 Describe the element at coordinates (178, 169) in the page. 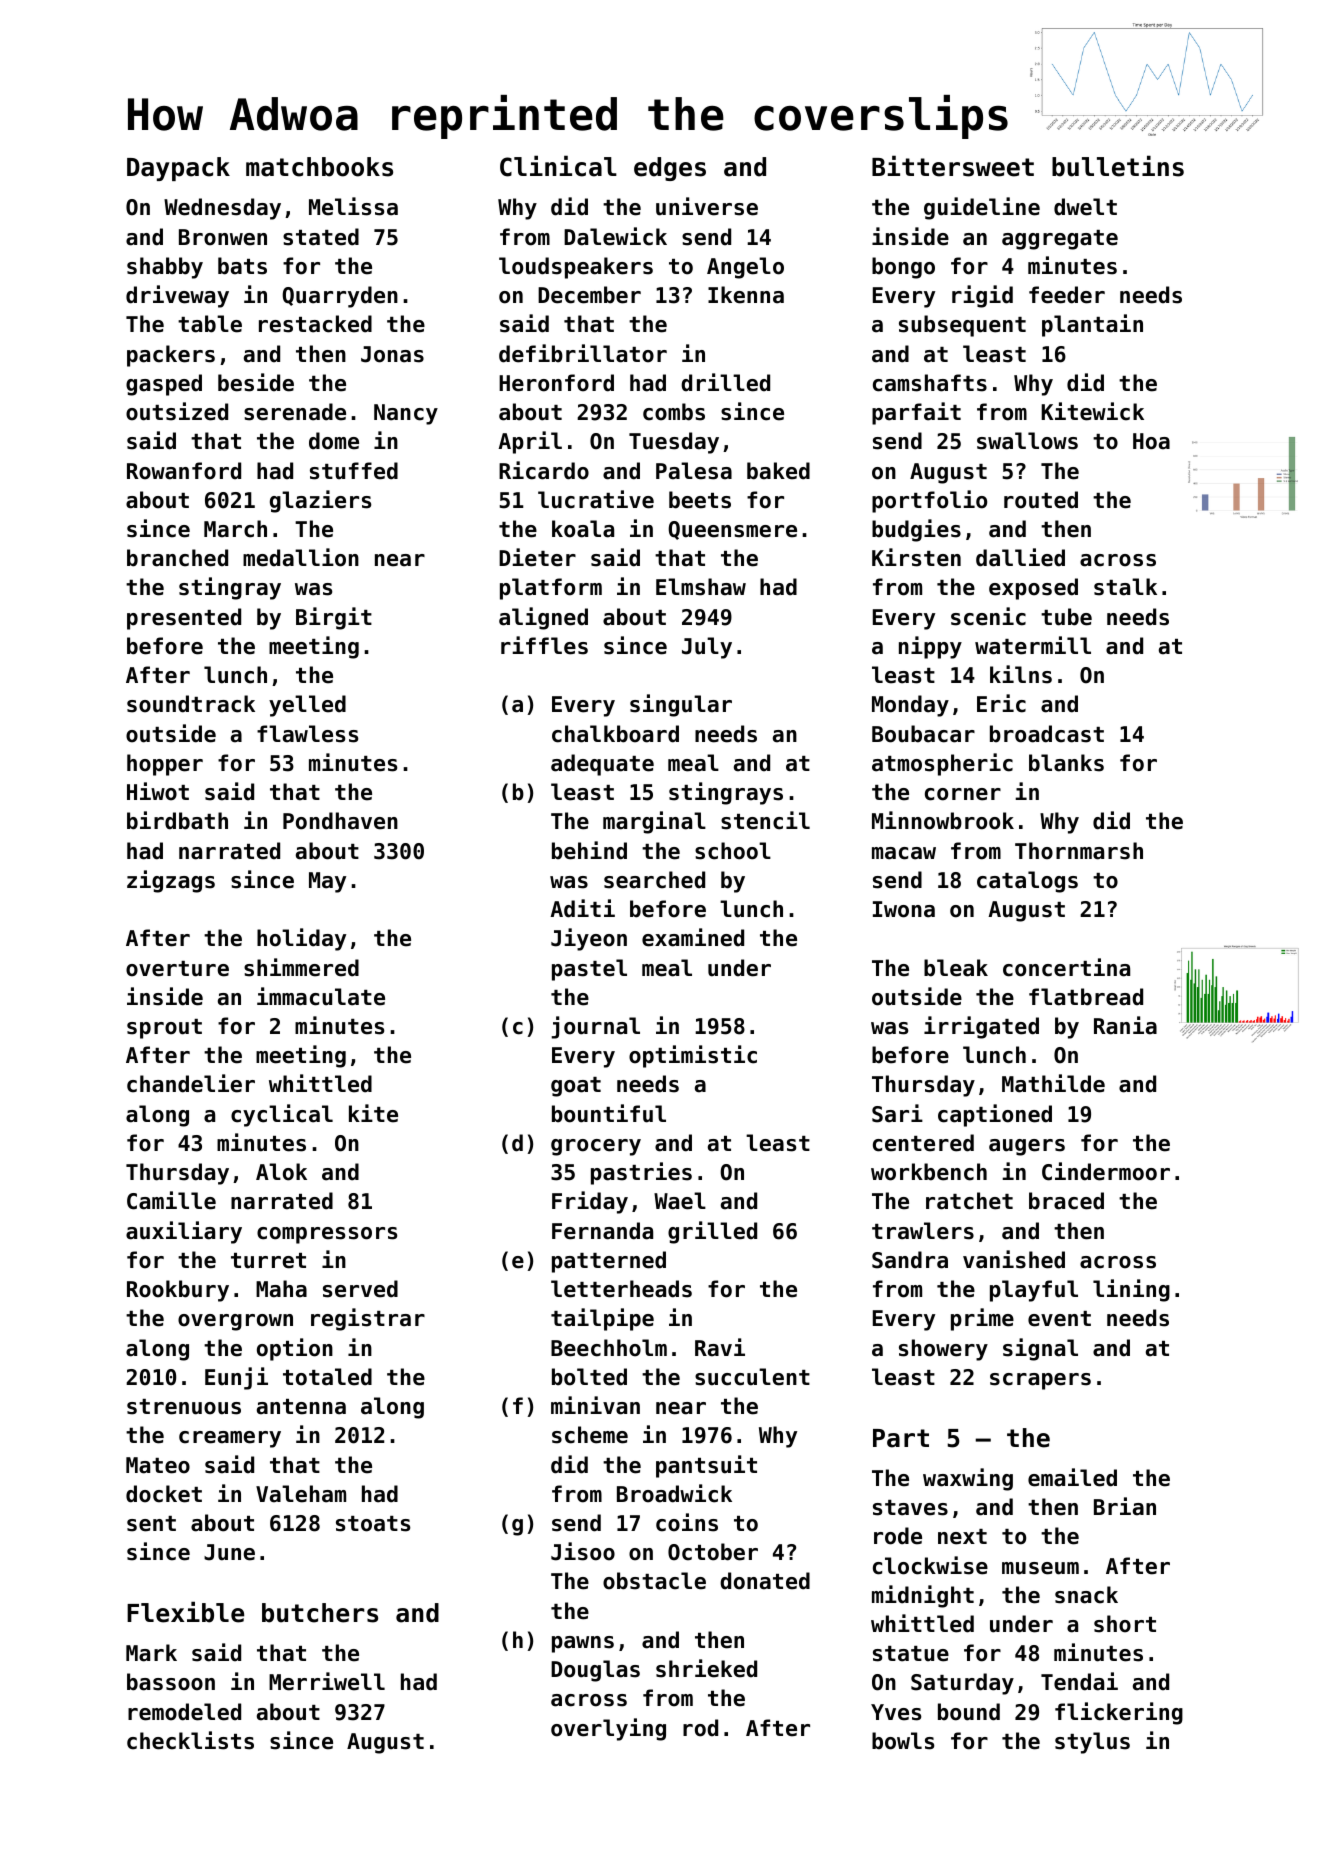

I see `Daypack` at that location.
